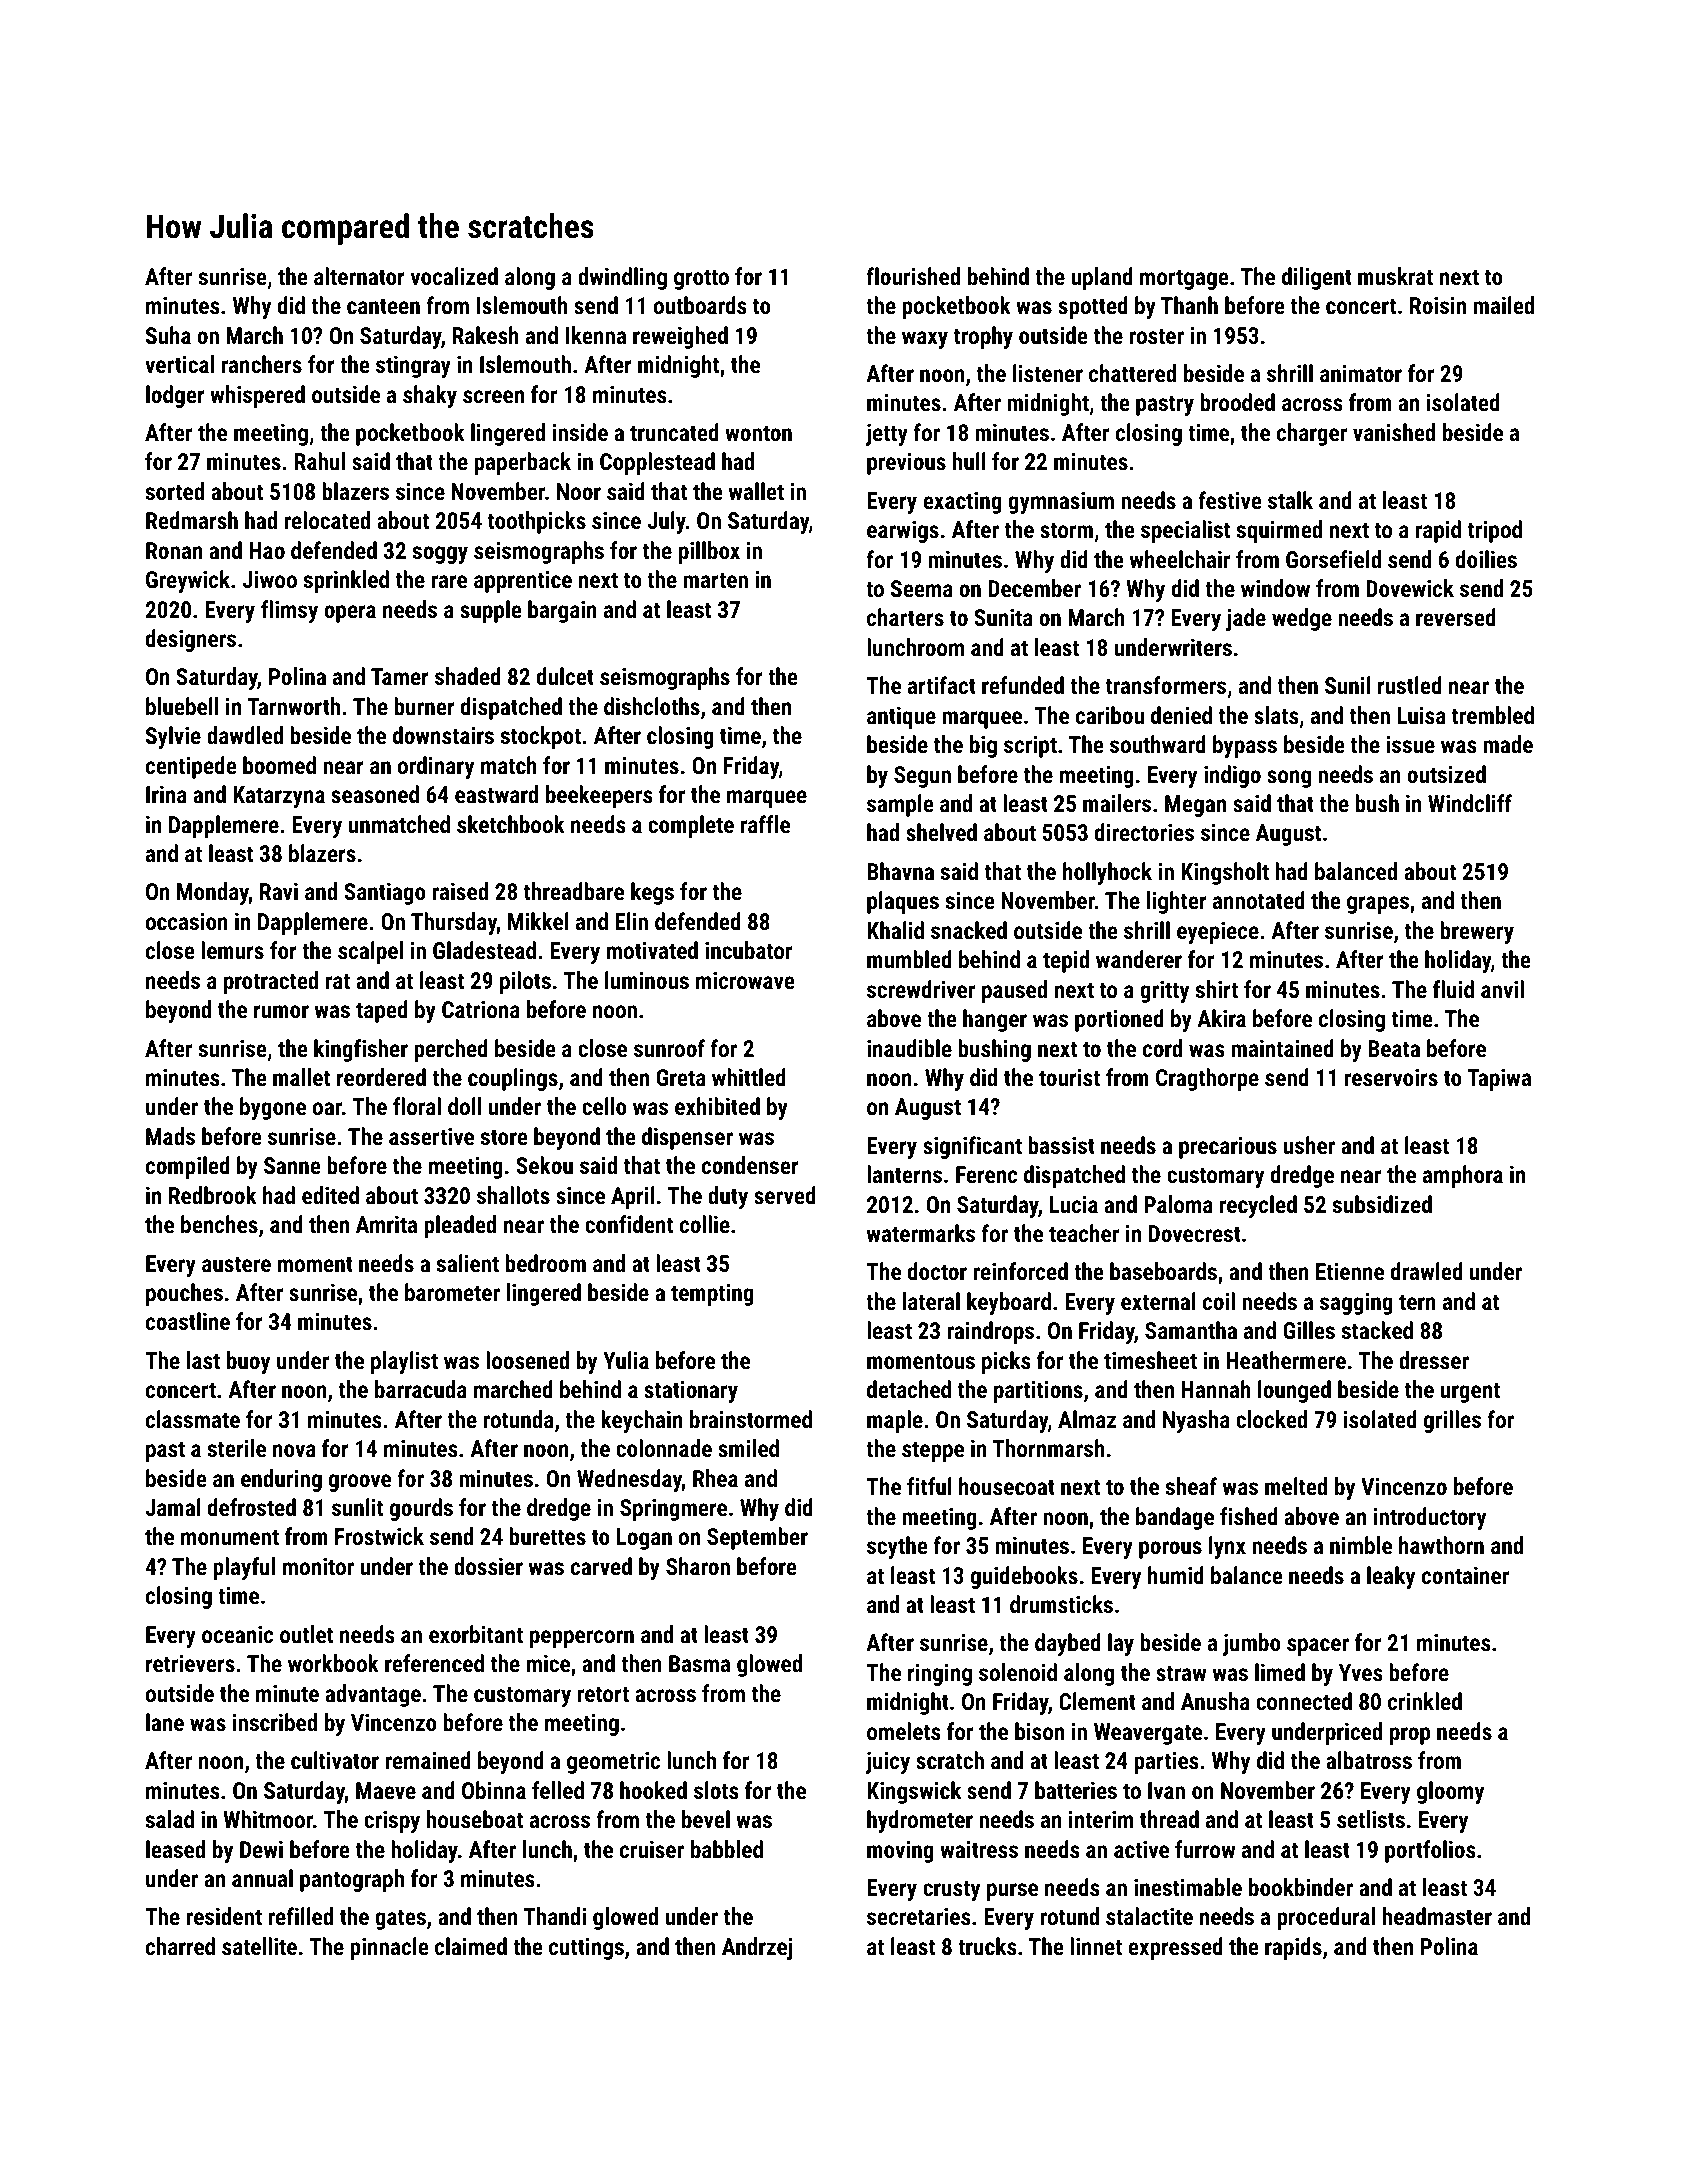  Describe the element at coordinates (586, 1949) in the screenshot. I see `cuttings` at that location.
